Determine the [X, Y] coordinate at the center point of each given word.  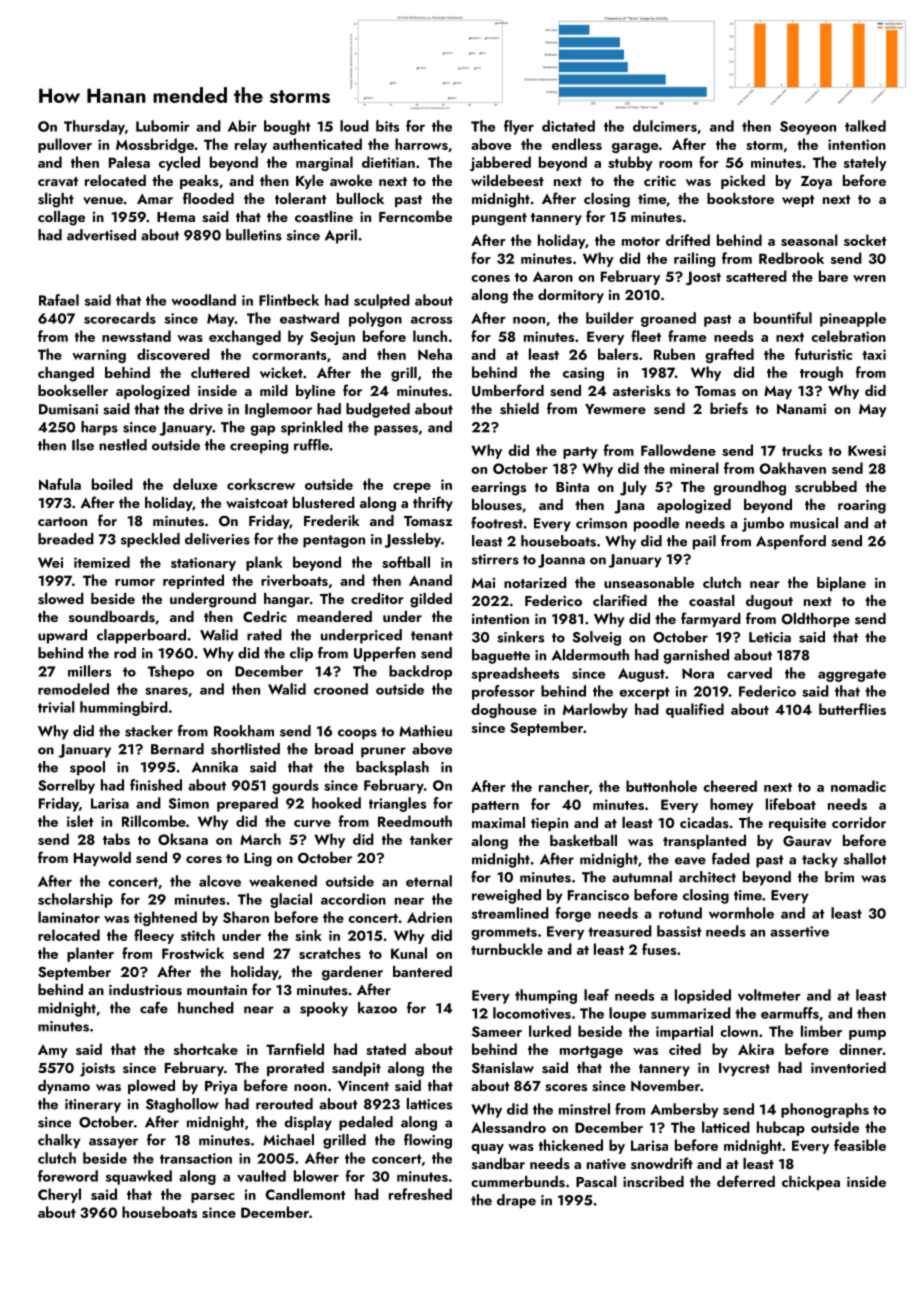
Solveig [597, 638]
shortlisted [245, 749]
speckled [150, 540]
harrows [421, 144]
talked [865, 126]
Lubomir [163, 126]
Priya [221, 1087]
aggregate [852, 675]
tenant [432, 636]
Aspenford [791, 542]
